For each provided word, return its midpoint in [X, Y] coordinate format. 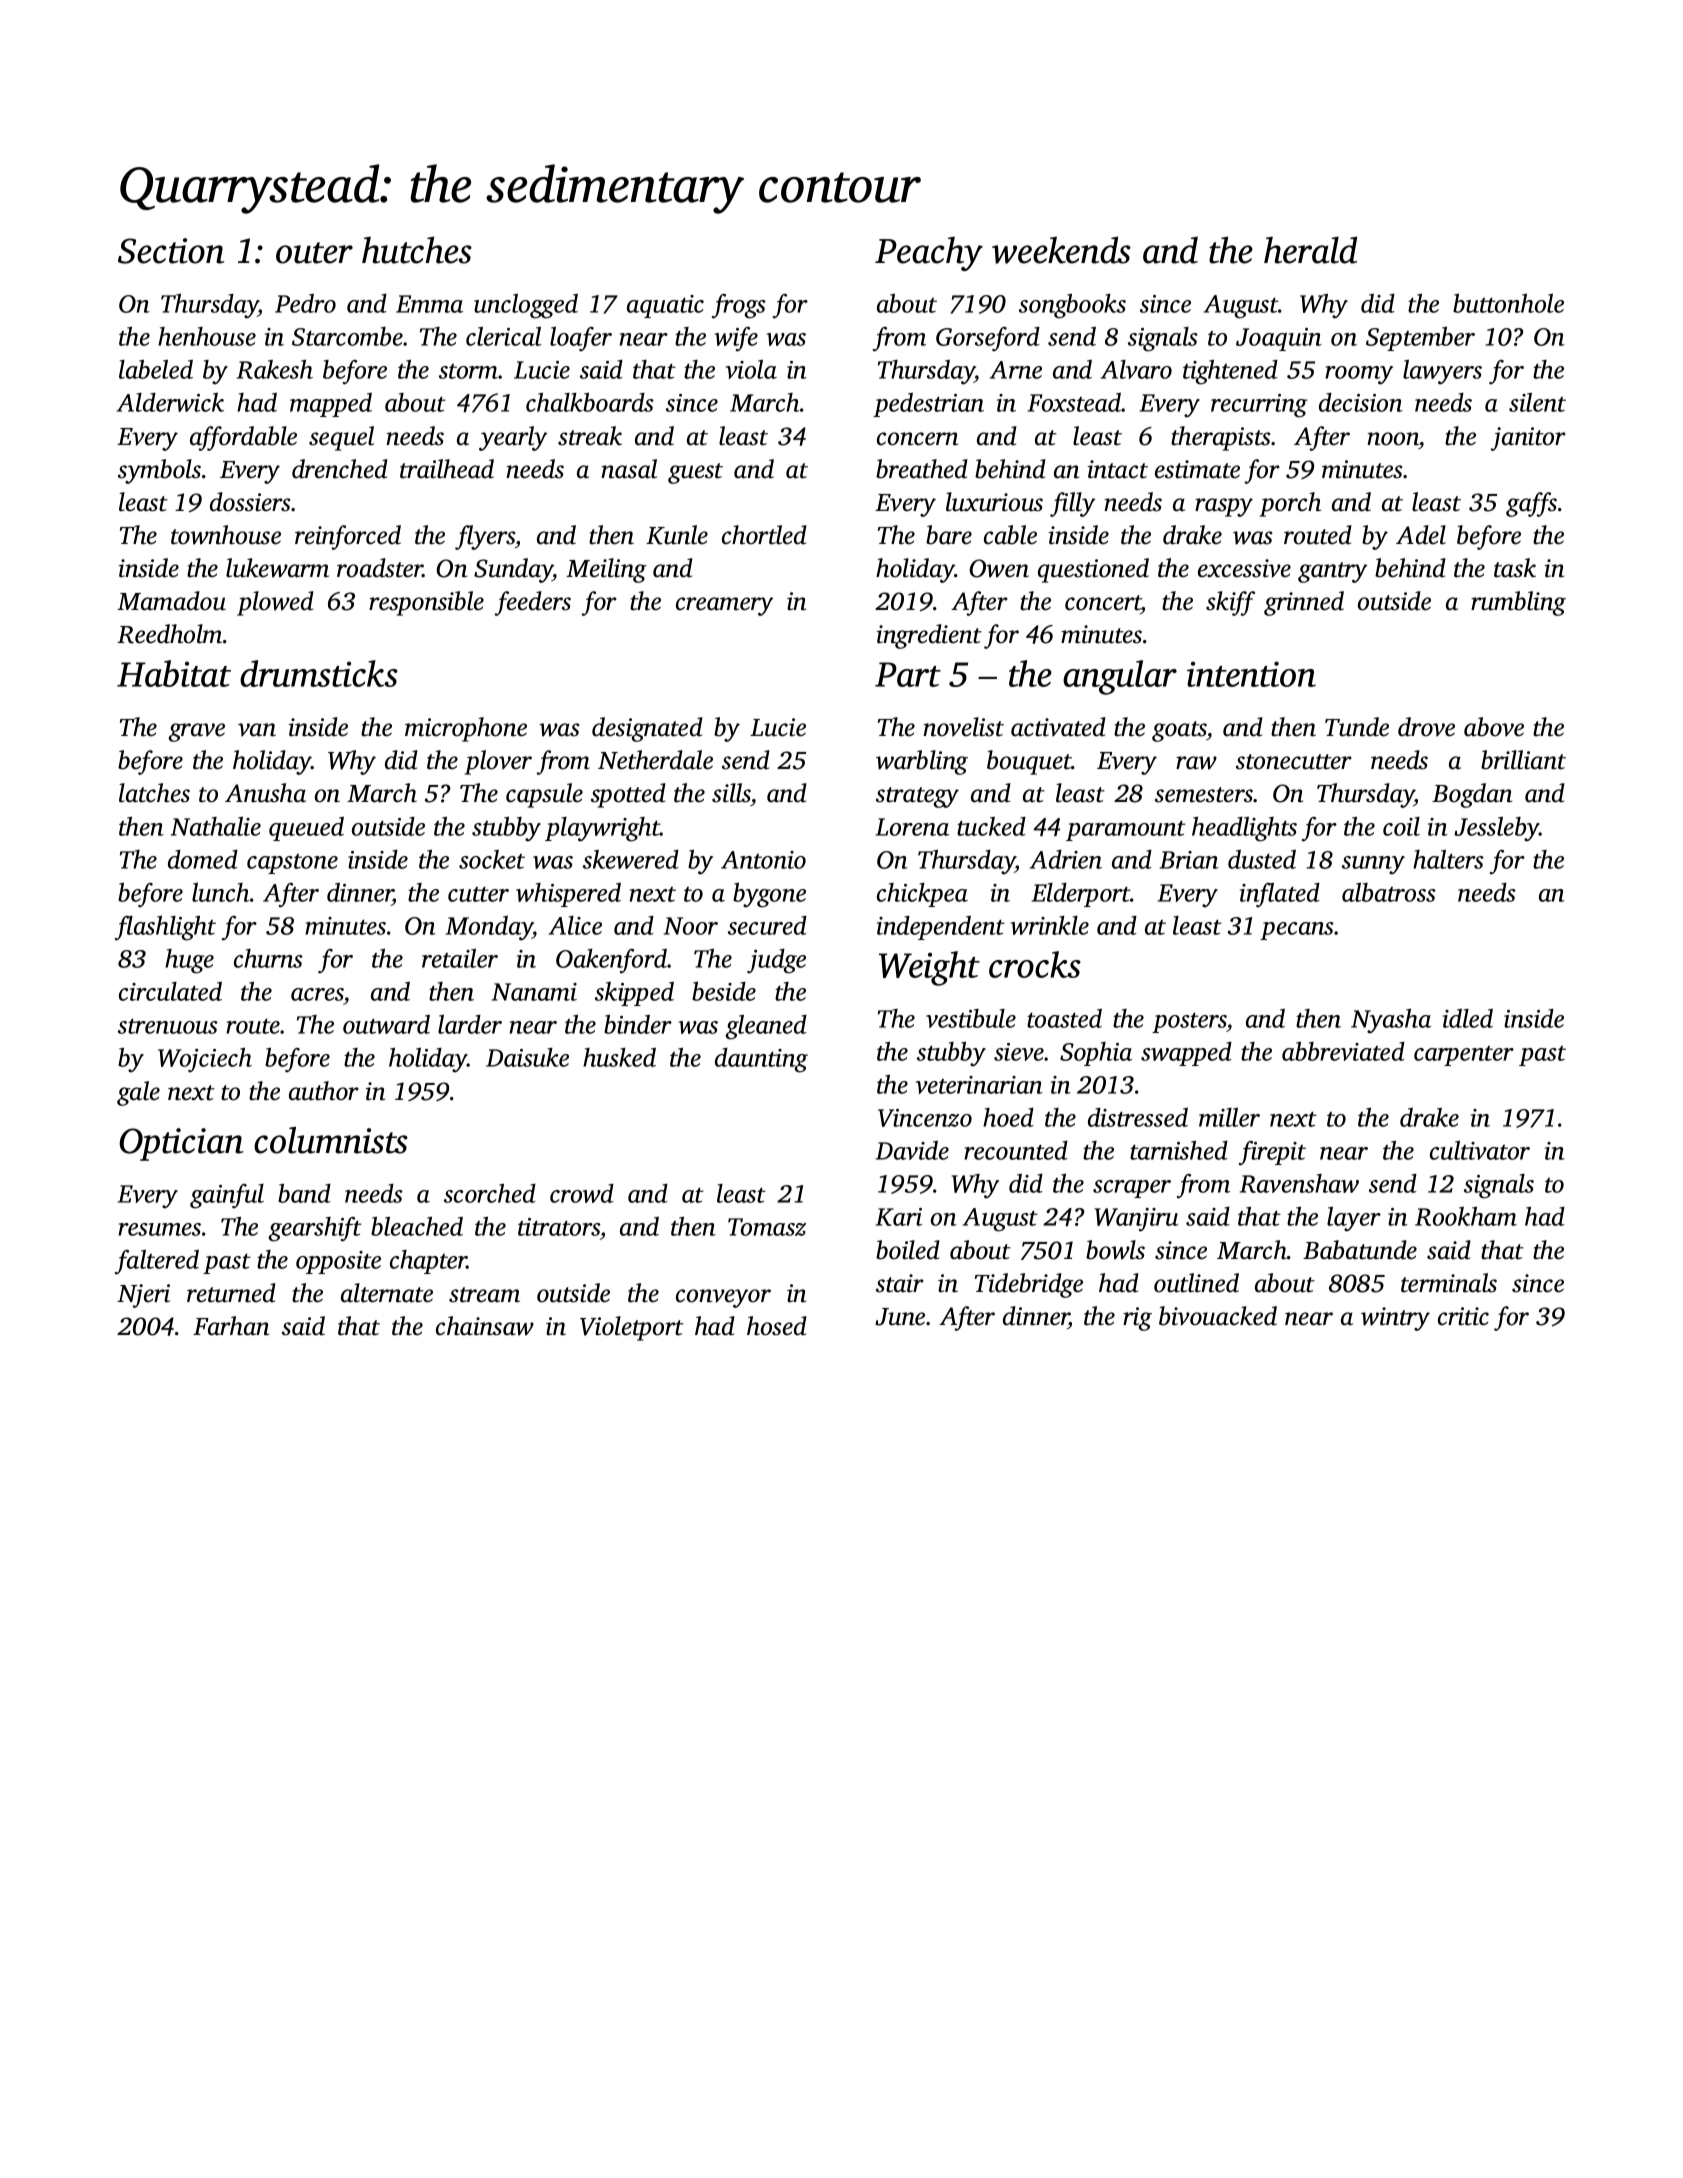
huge [189, 961]
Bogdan [1472, 795]
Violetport [632, 1328]
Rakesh [275, 369]
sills [731, 793]
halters [1448, 859]
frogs [739, 306]
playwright [602, 829]
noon [1393, 439]
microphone [466, 729]
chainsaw [485, 1326]
